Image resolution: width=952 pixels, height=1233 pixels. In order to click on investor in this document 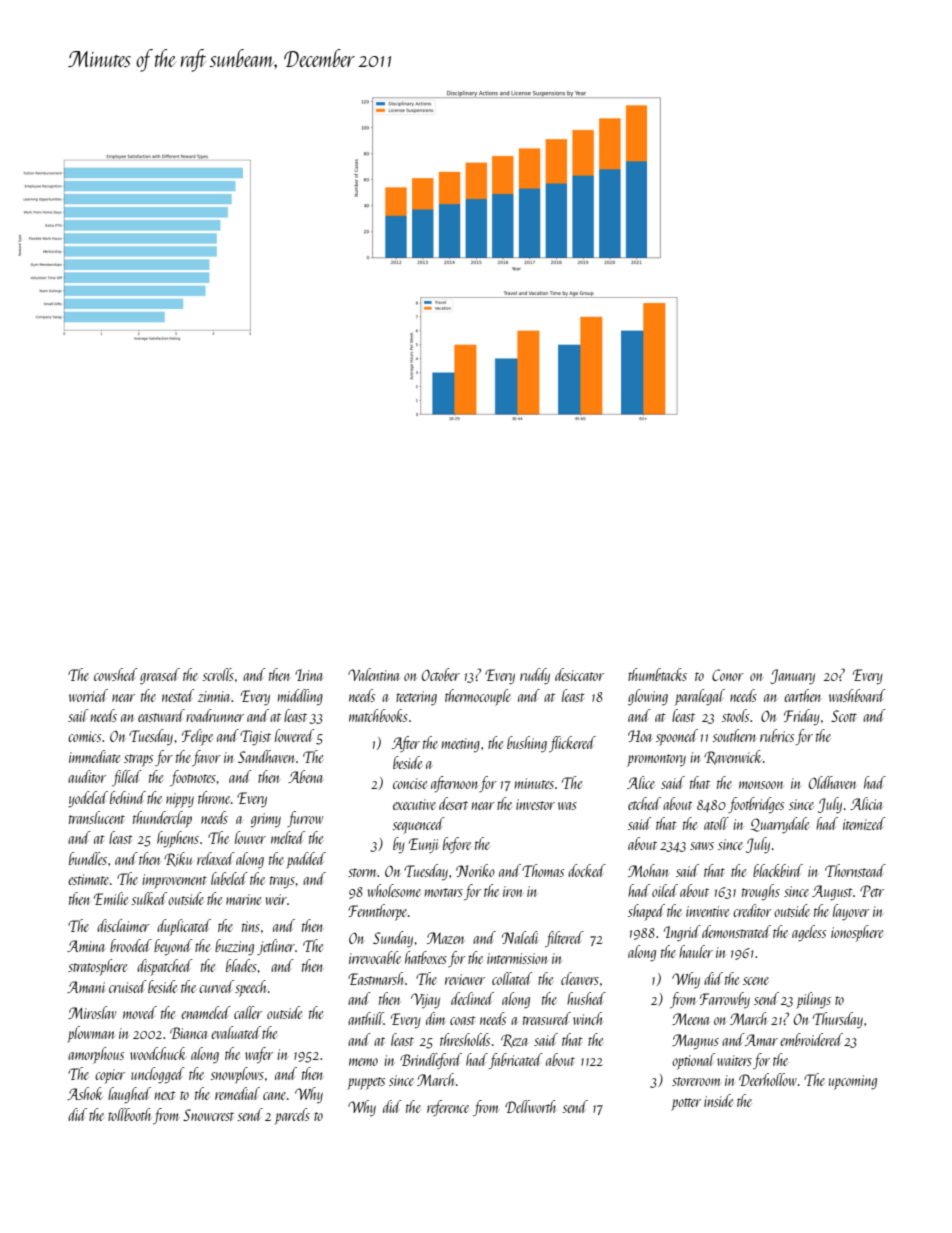, I will do `click(535, 804)`.
